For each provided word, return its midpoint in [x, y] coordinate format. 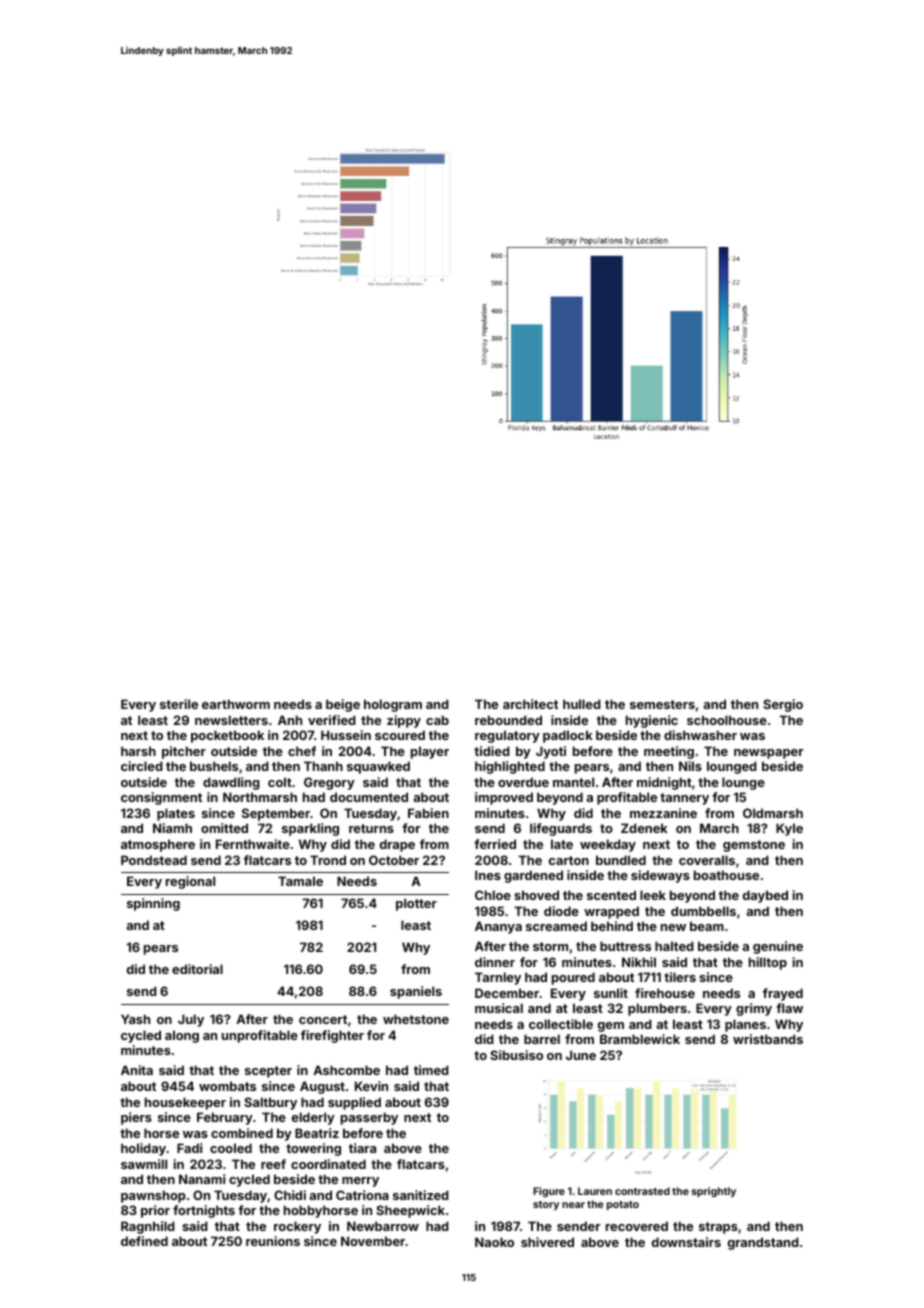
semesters [662, 704]
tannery [684, 799]
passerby [369, 1118]
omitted [224, 828]
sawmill [144, 1164]
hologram [393, 705]
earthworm [236, 704]
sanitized [421, 1195]
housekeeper [185, 1103]
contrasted [642, 1191]
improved [504, 798]
